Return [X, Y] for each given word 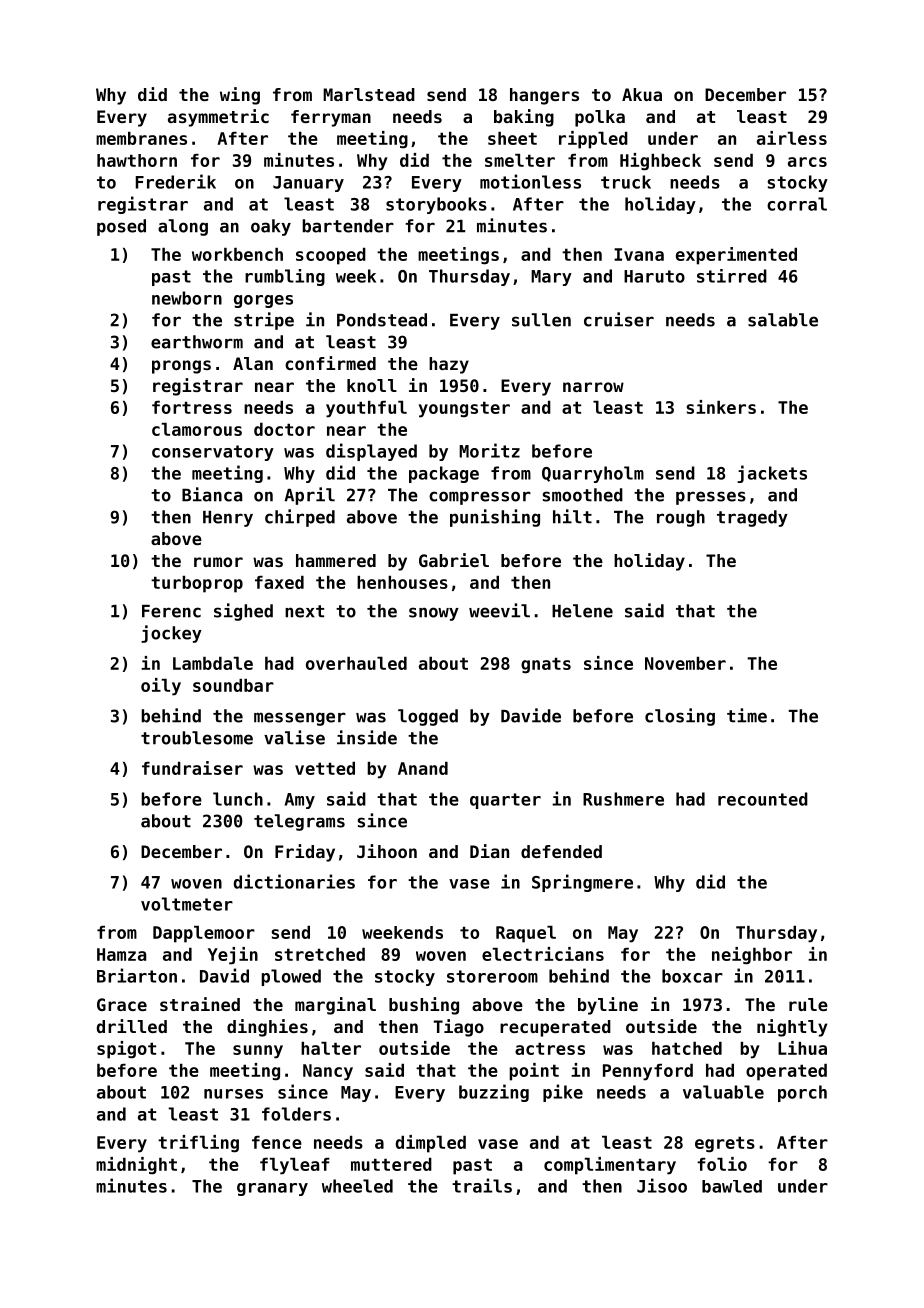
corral [797, 204]
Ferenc [171, 611]
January [308, 184]
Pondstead [382, 320]
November [685, 663]
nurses [233, 1094]
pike [563, 1093]
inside [367, 737]
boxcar [692, 976]
